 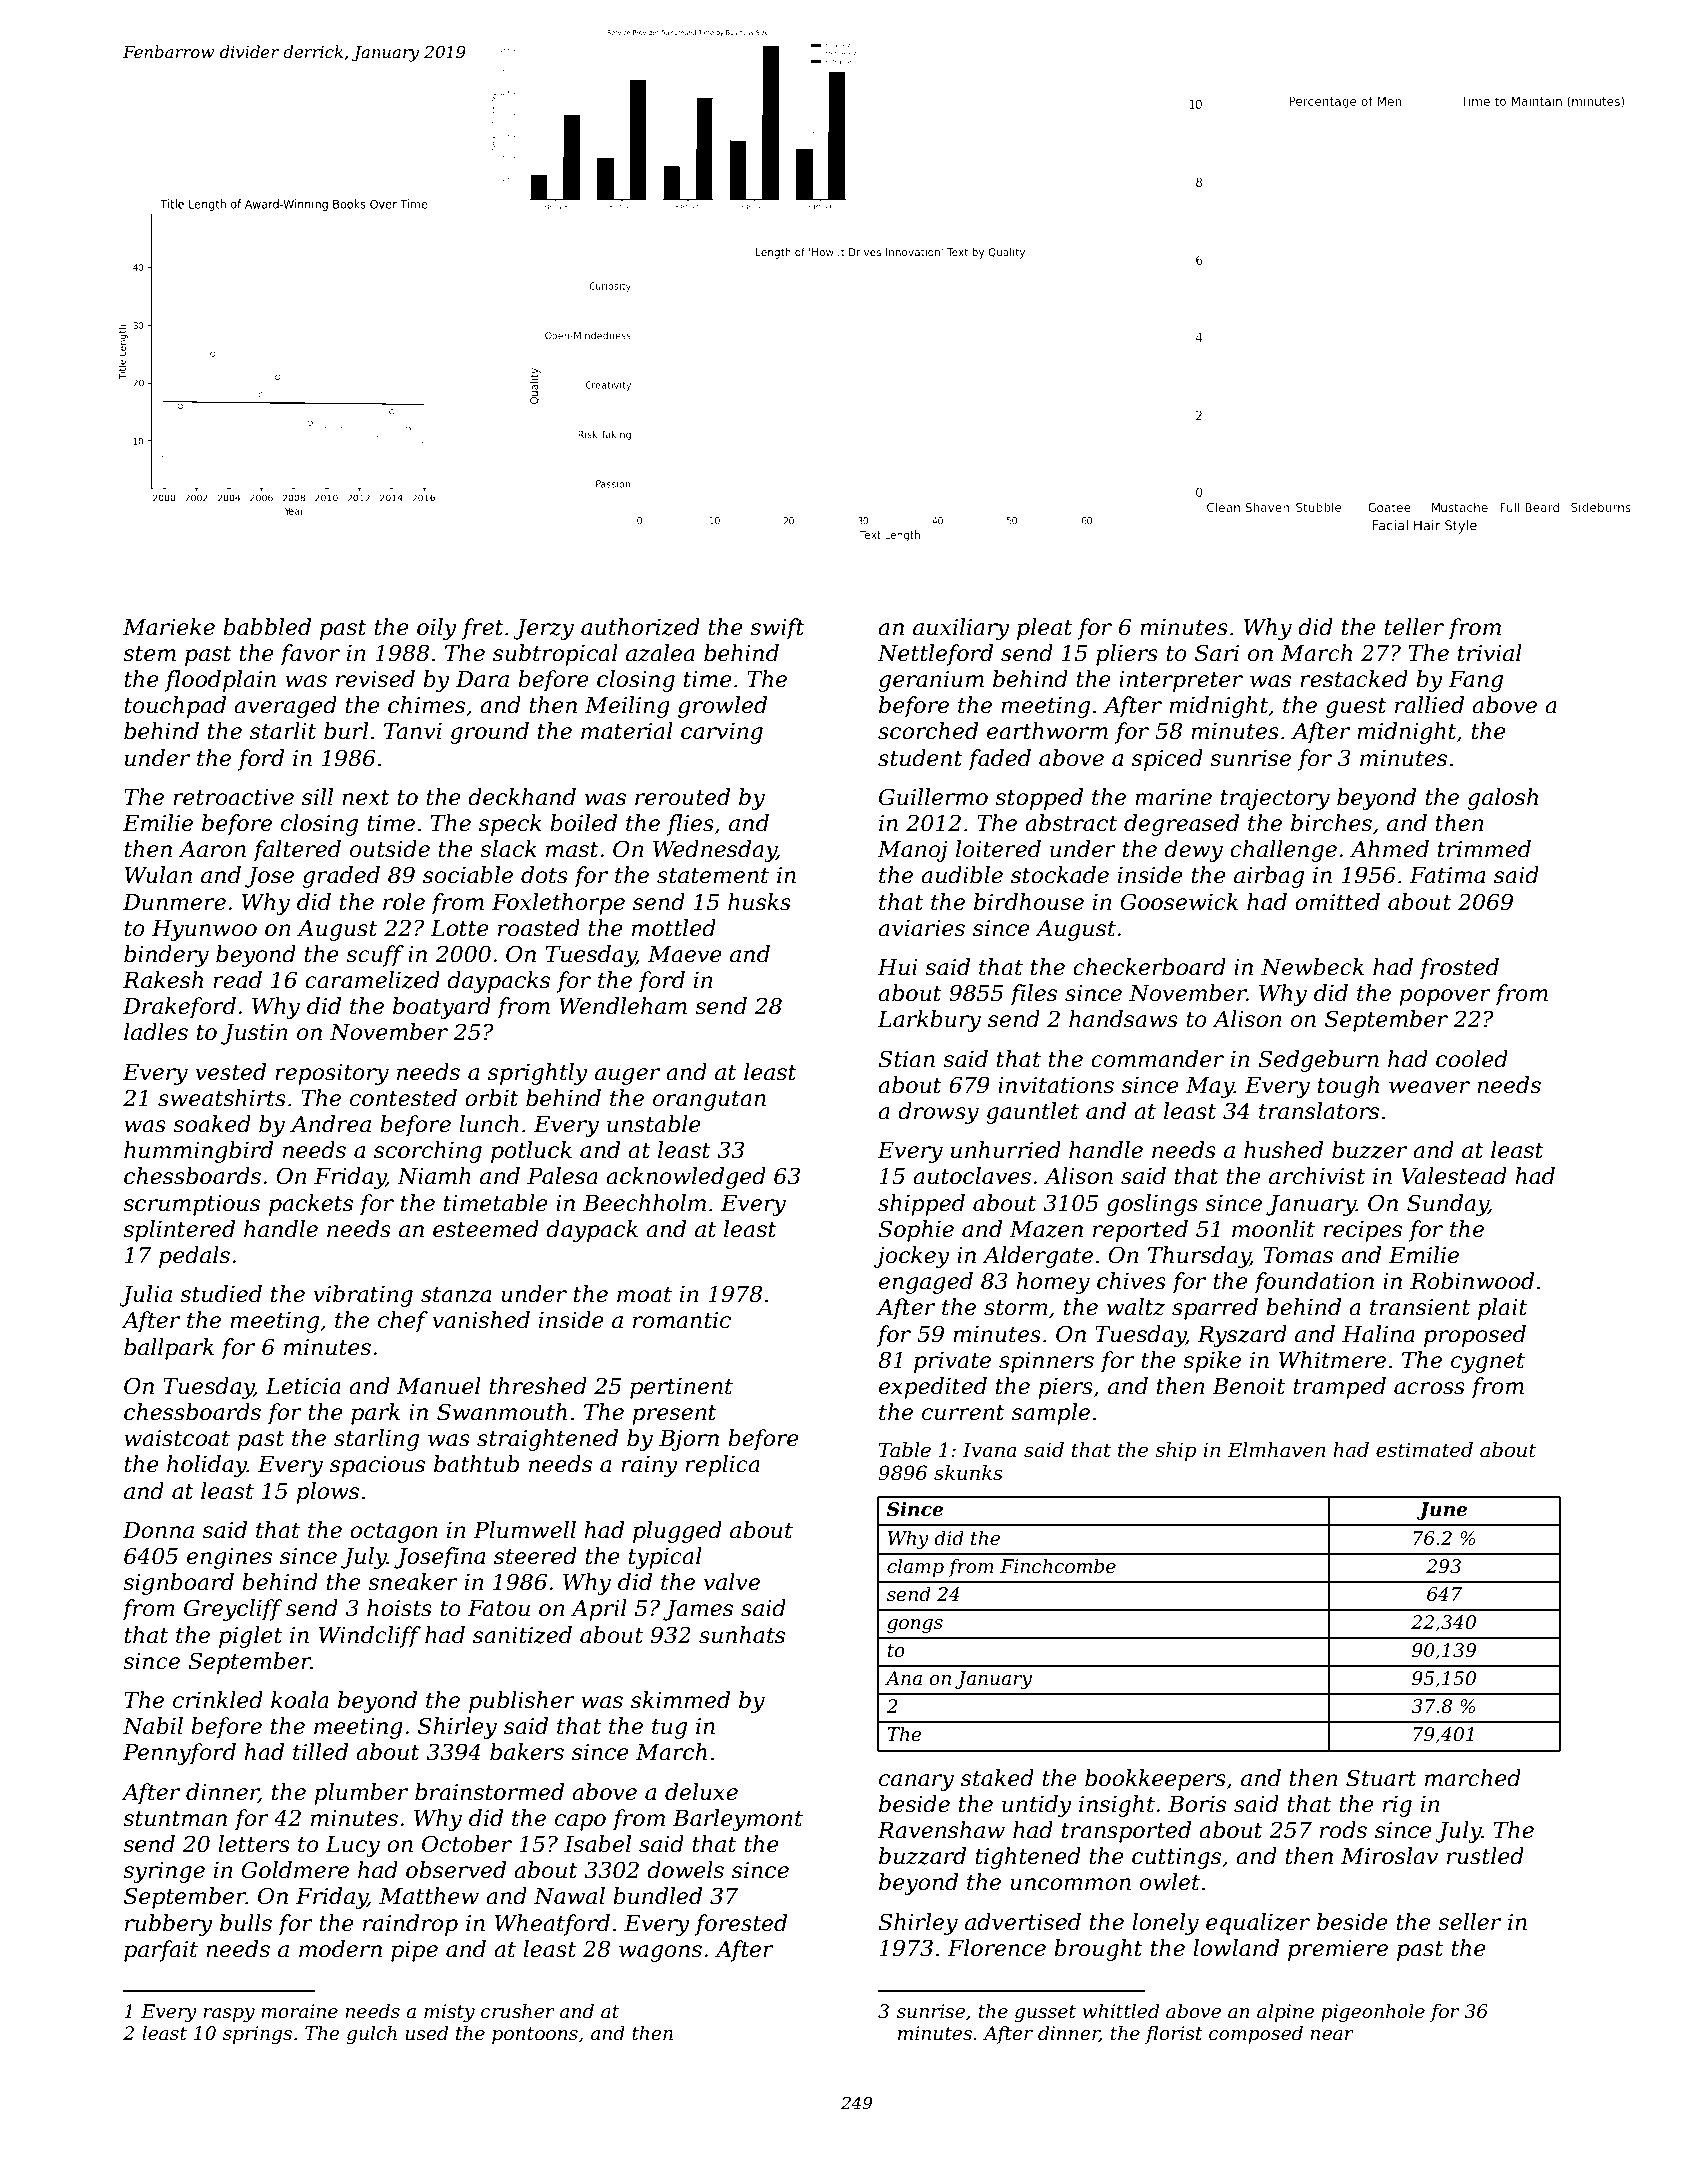 What do you see at coordinates (522, 1702) in the image?
I see `publisher` at bounding box center [522, 1702].
